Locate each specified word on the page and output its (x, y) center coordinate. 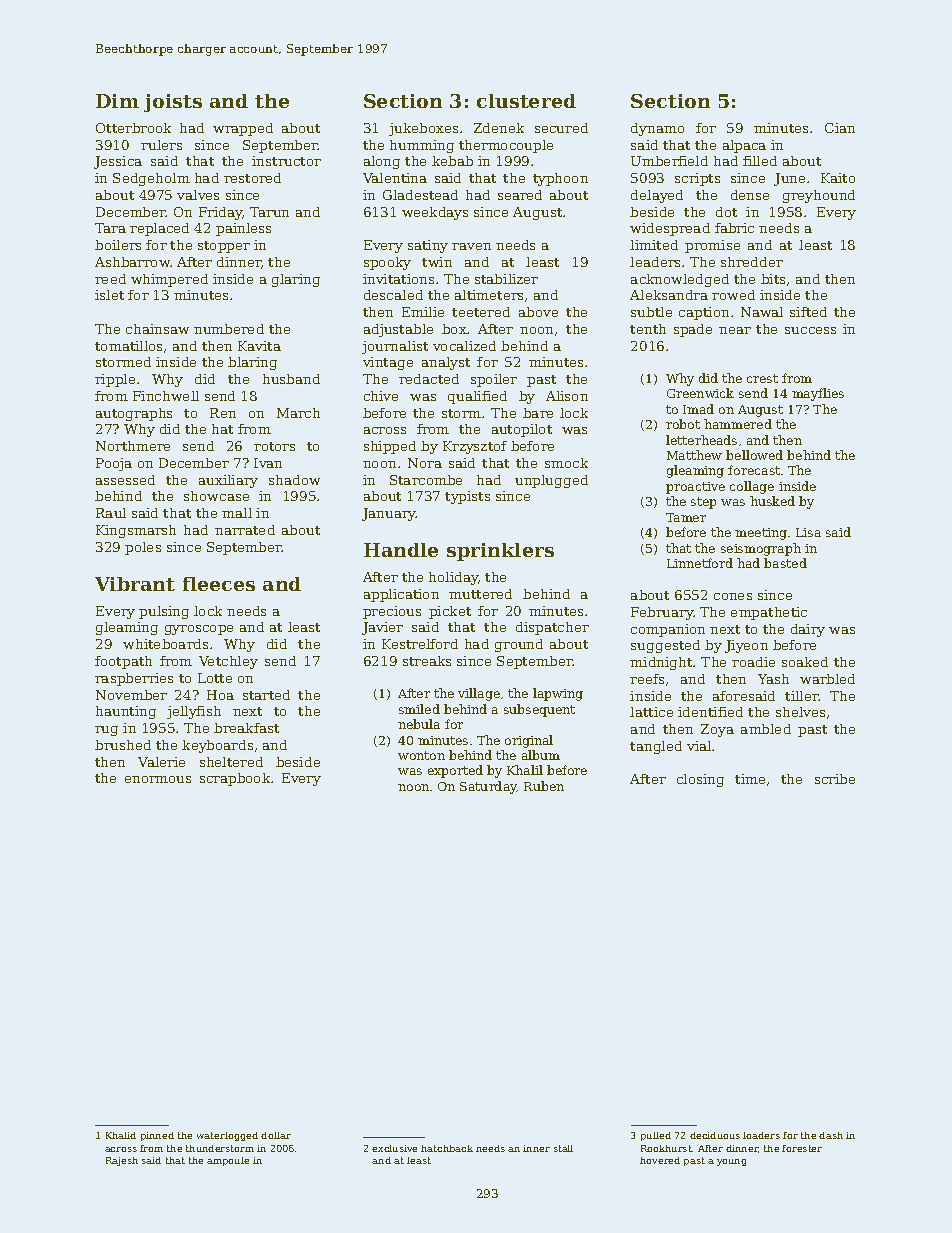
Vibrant (135, 584)
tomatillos (128, 346)
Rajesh (122, 1161)
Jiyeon (746, 646)
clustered (526, 101)
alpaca (744, 146)
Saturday (488, 787)
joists (173, 103)
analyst (446, 363)
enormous (158, 779)
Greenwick (700, 393)
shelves (800, 712)
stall (563, 1148)
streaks (427, 661)
